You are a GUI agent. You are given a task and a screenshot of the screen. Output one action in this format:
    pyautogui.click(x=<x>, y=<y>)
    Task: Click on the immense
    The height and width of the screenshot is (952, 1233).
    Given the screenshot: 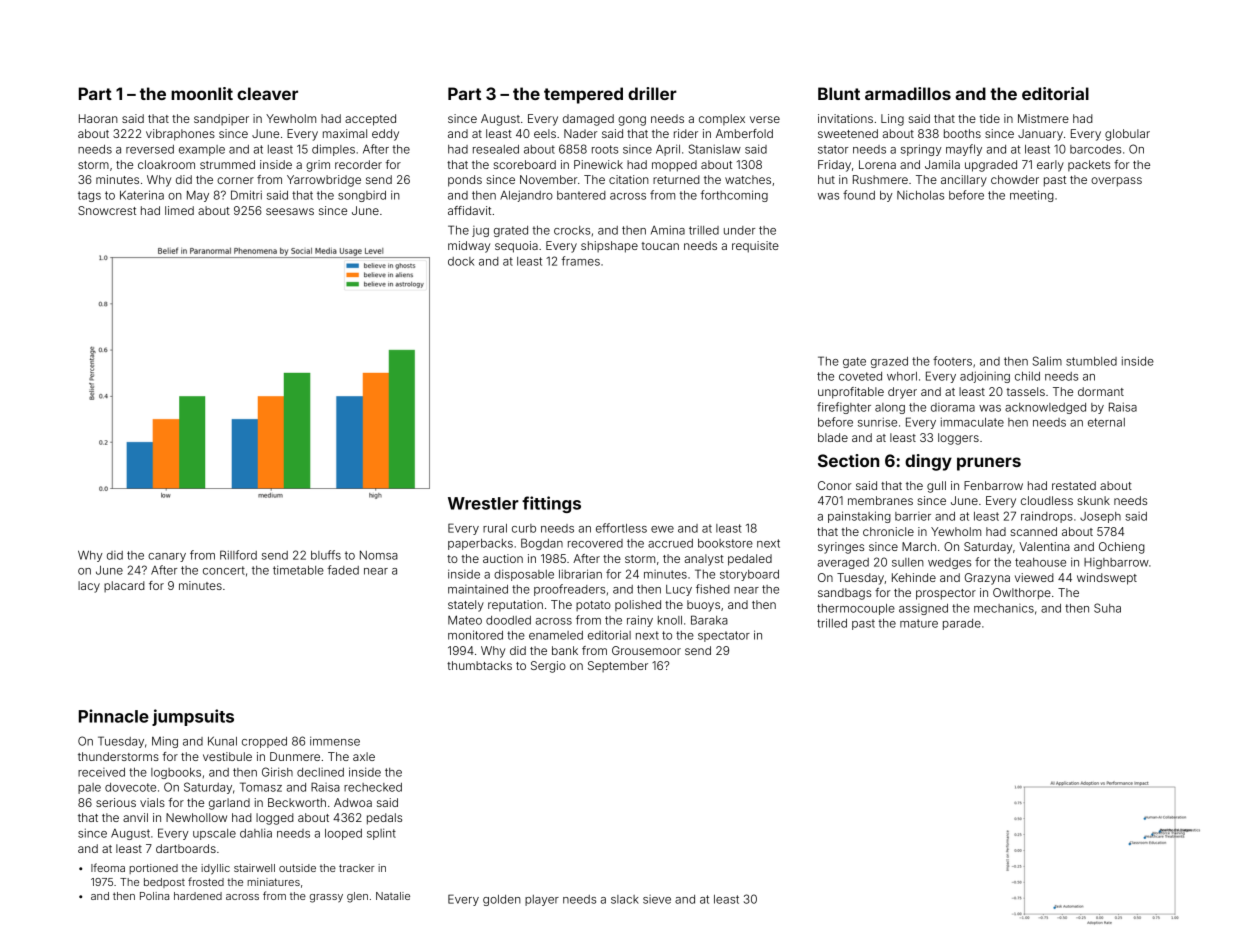 What is the action you would take?
    pyautogui.click(x=335, y=741)
